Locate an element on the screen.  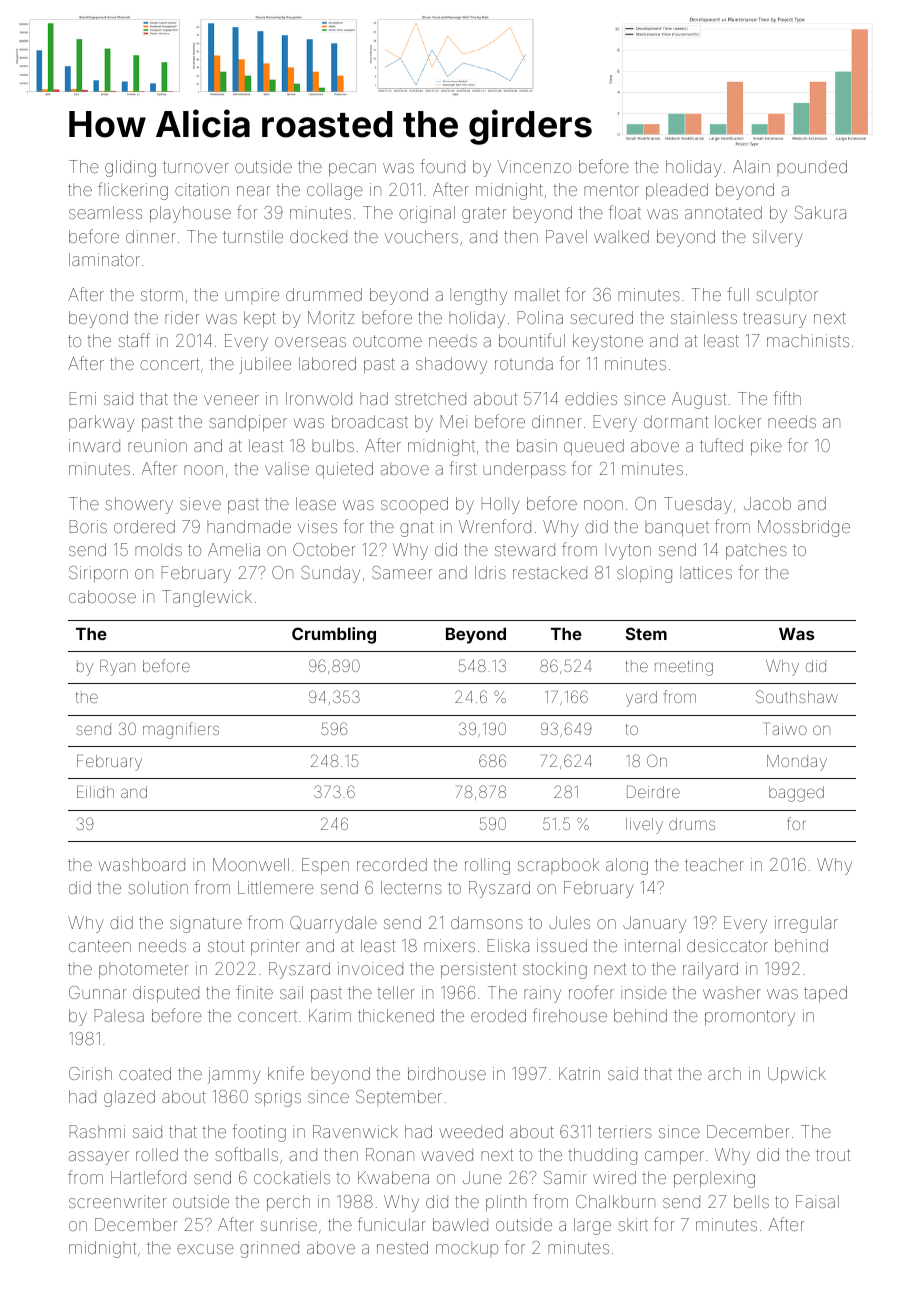
Alain is located at coordinates (751, 166).
